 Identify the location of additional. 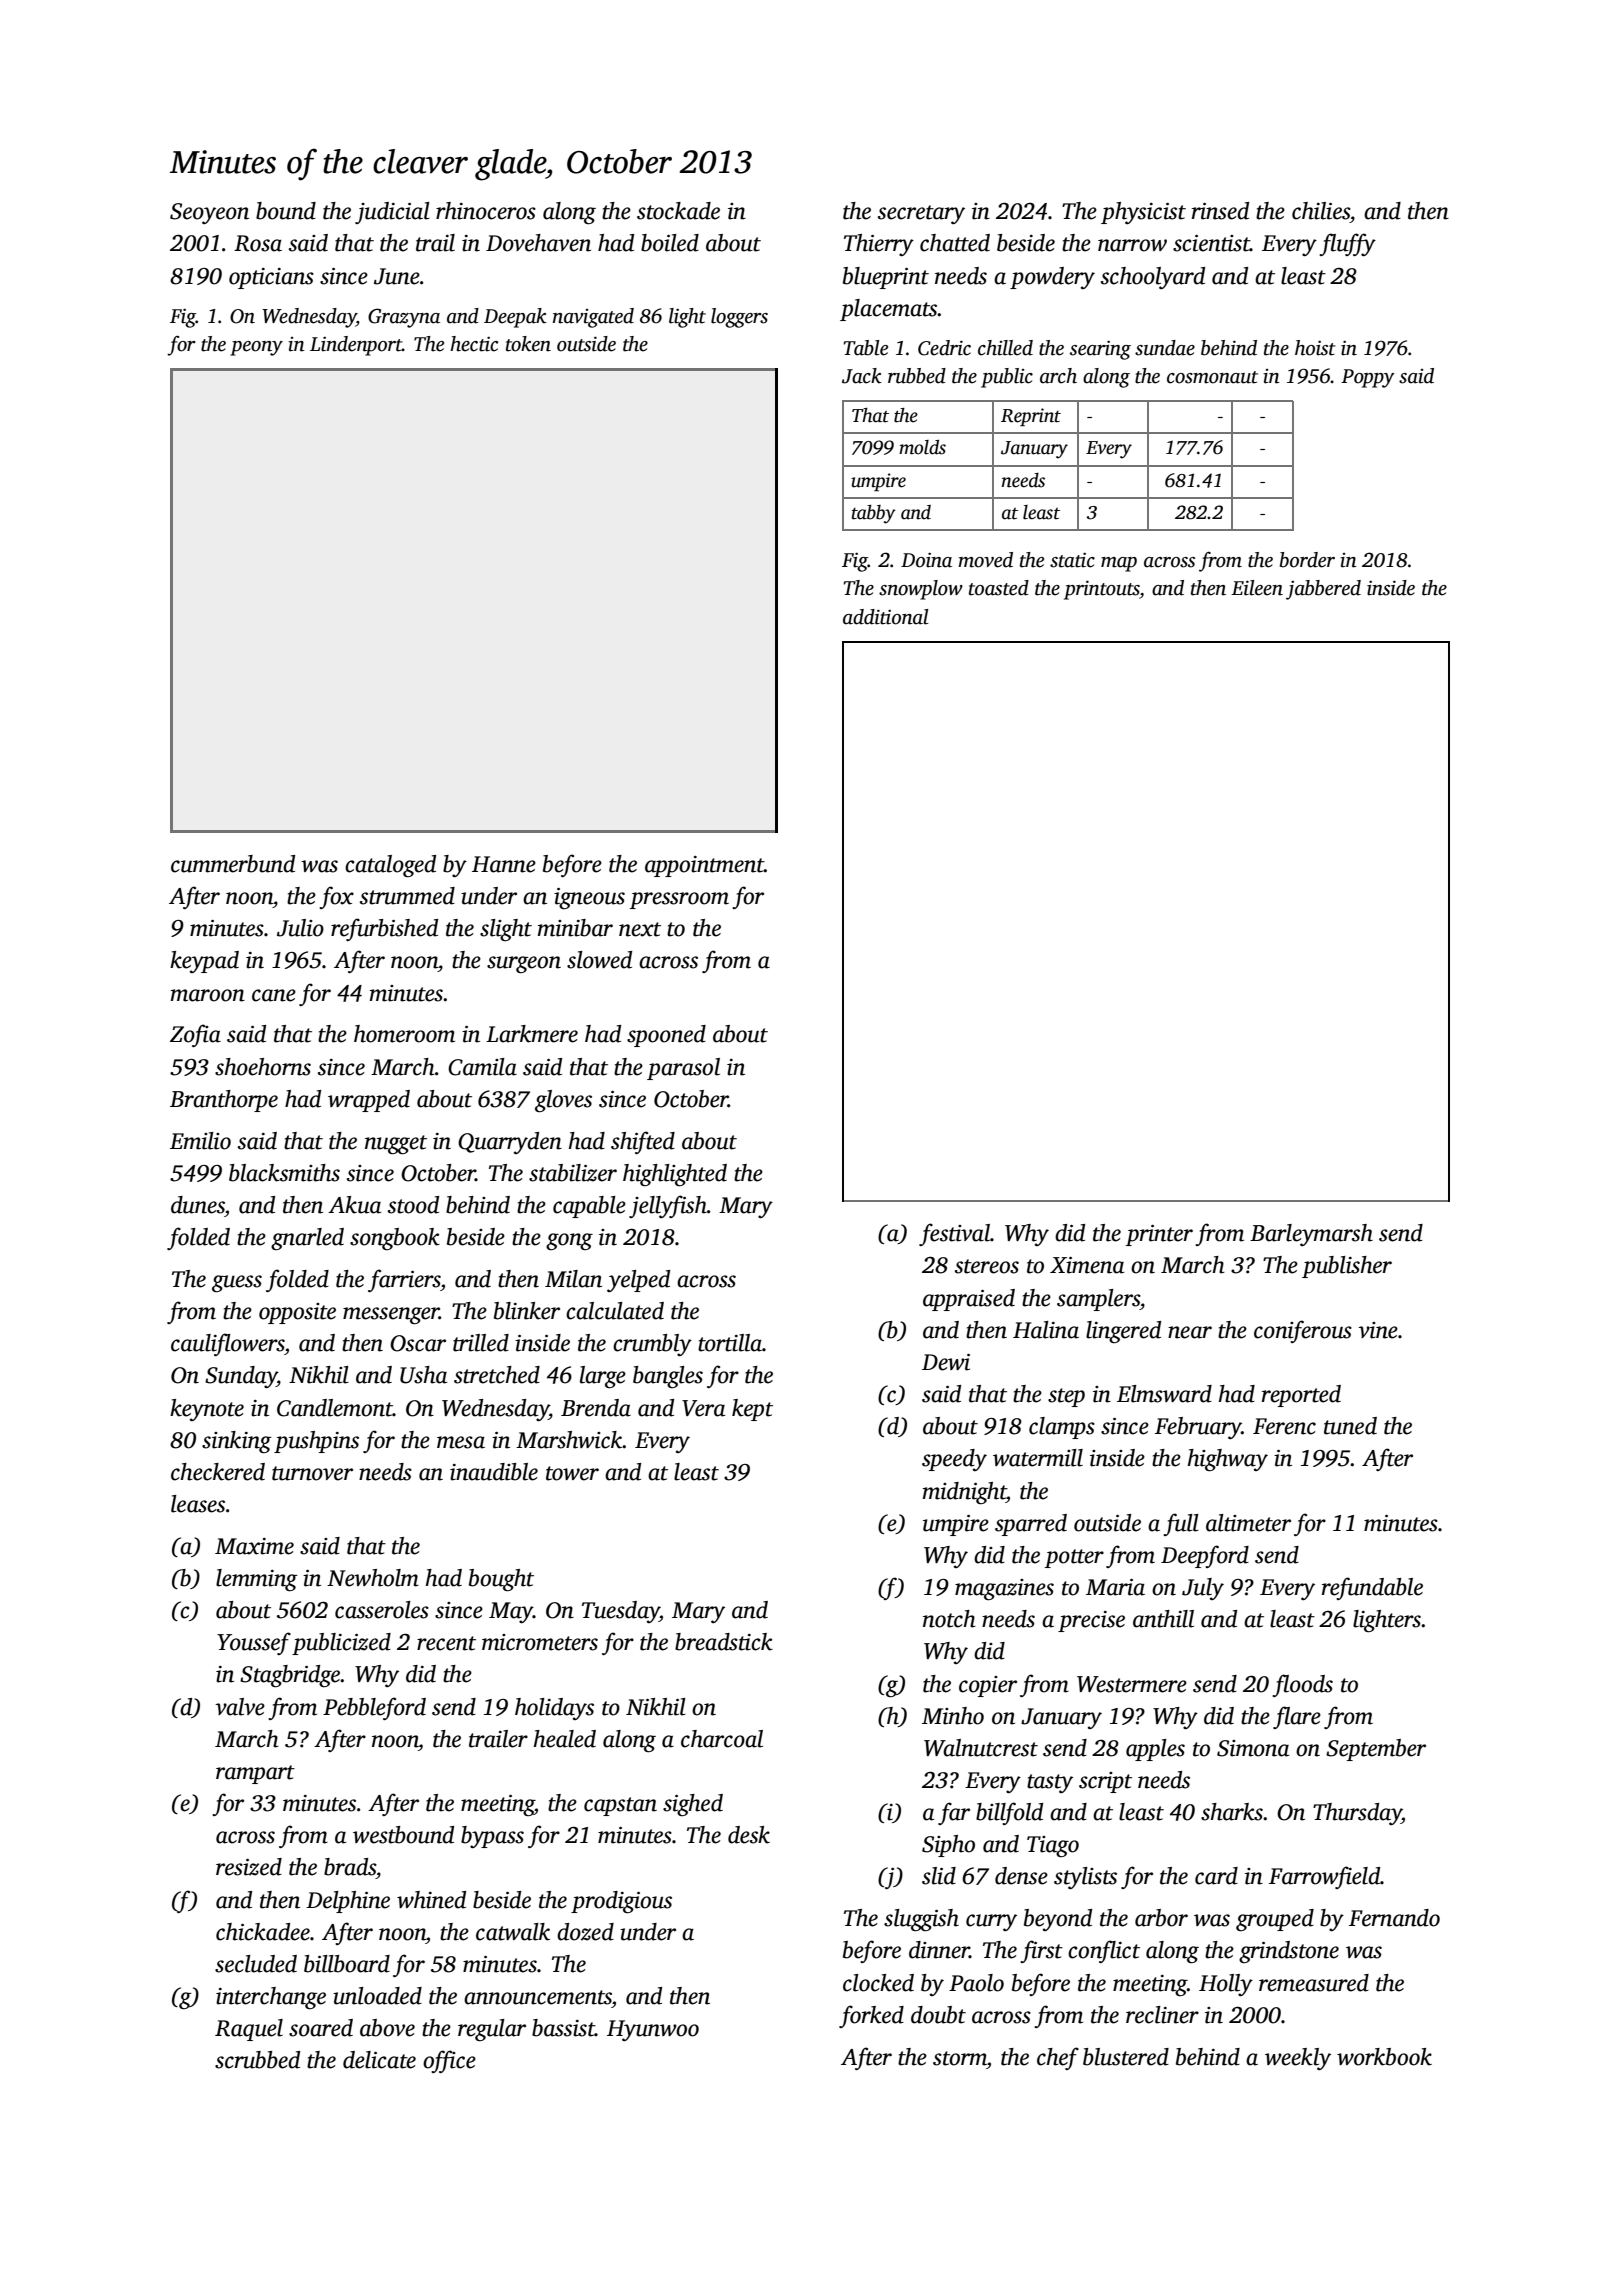
(886, 617).
